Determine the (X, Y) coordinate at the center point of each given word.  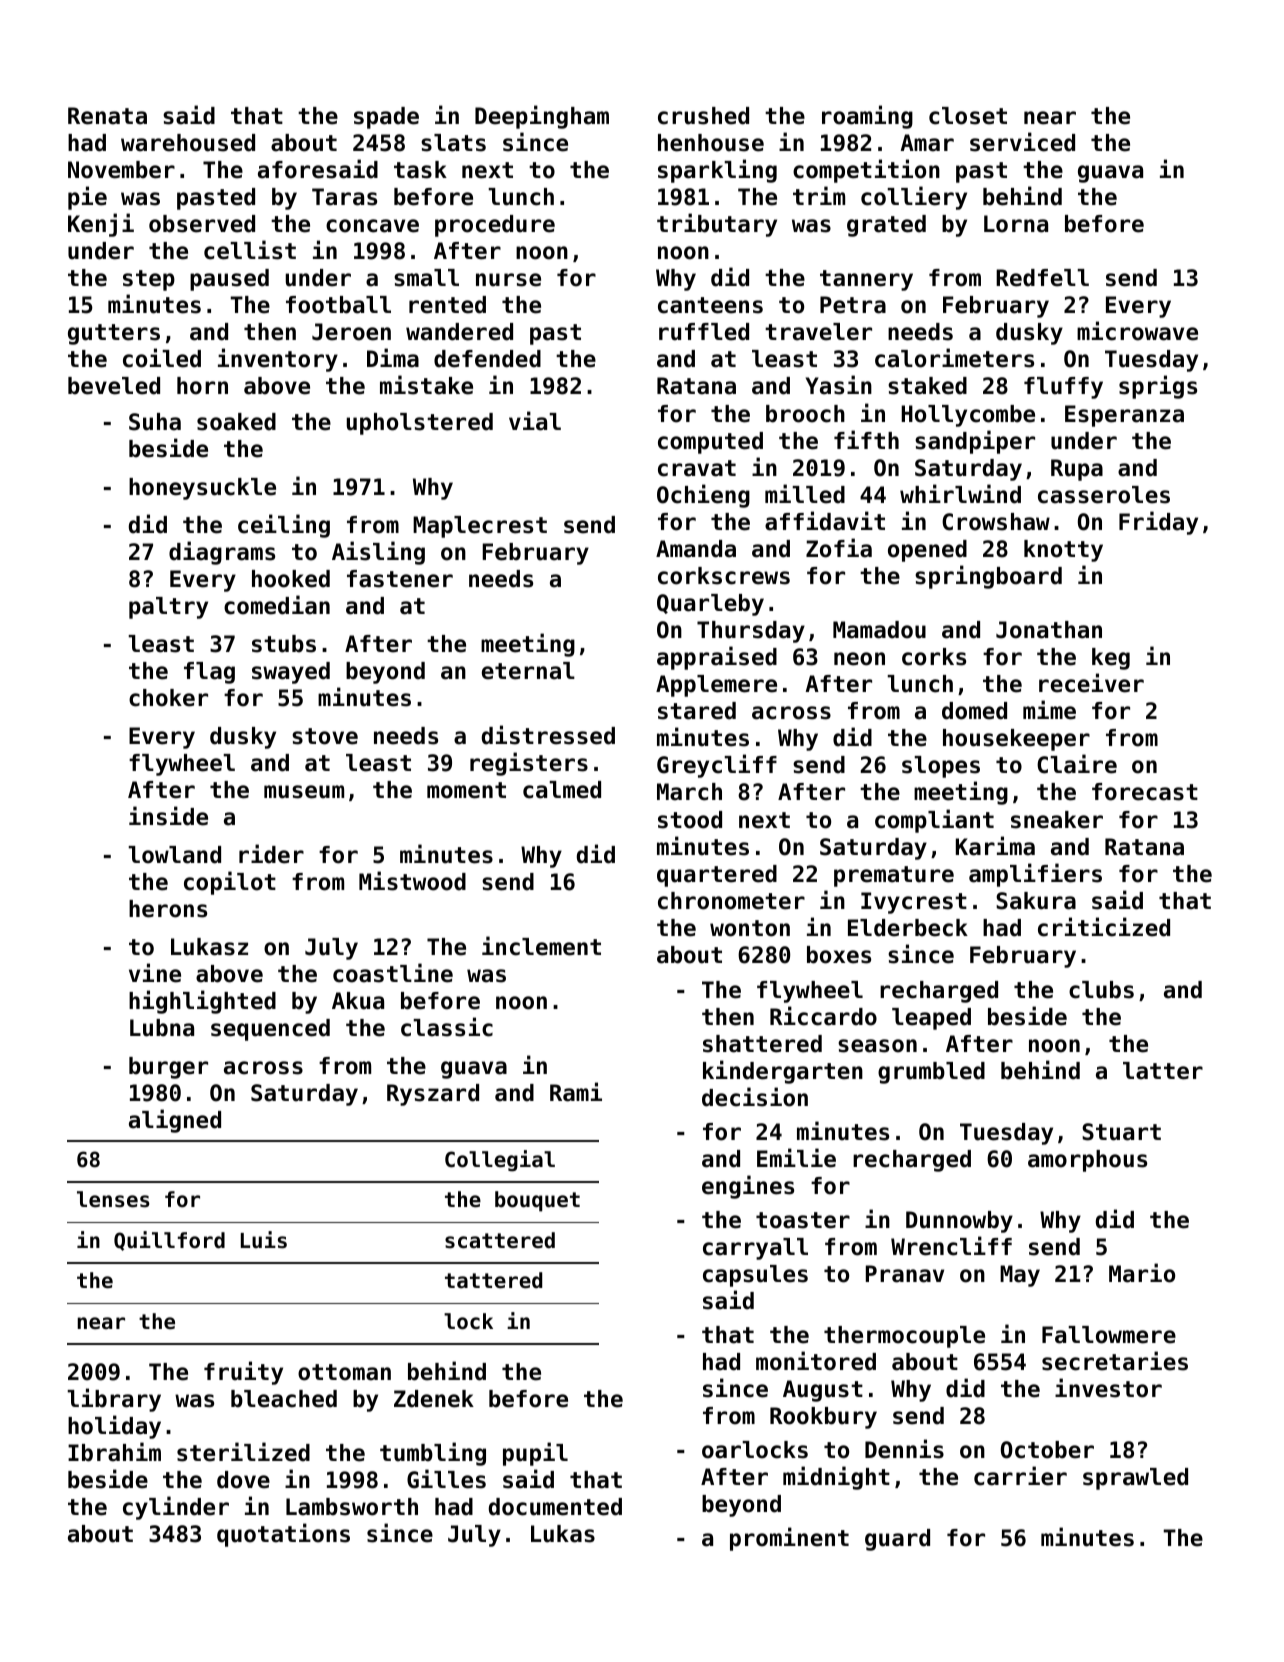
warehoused (188, 143)
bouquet (537, 1201)
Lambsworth (352, 1507)
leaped (931, 1019)
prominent (789, 1539)
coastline (393, 973)
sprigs (1158, 387)
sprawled (1135, 1479)
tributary (717, 225)
